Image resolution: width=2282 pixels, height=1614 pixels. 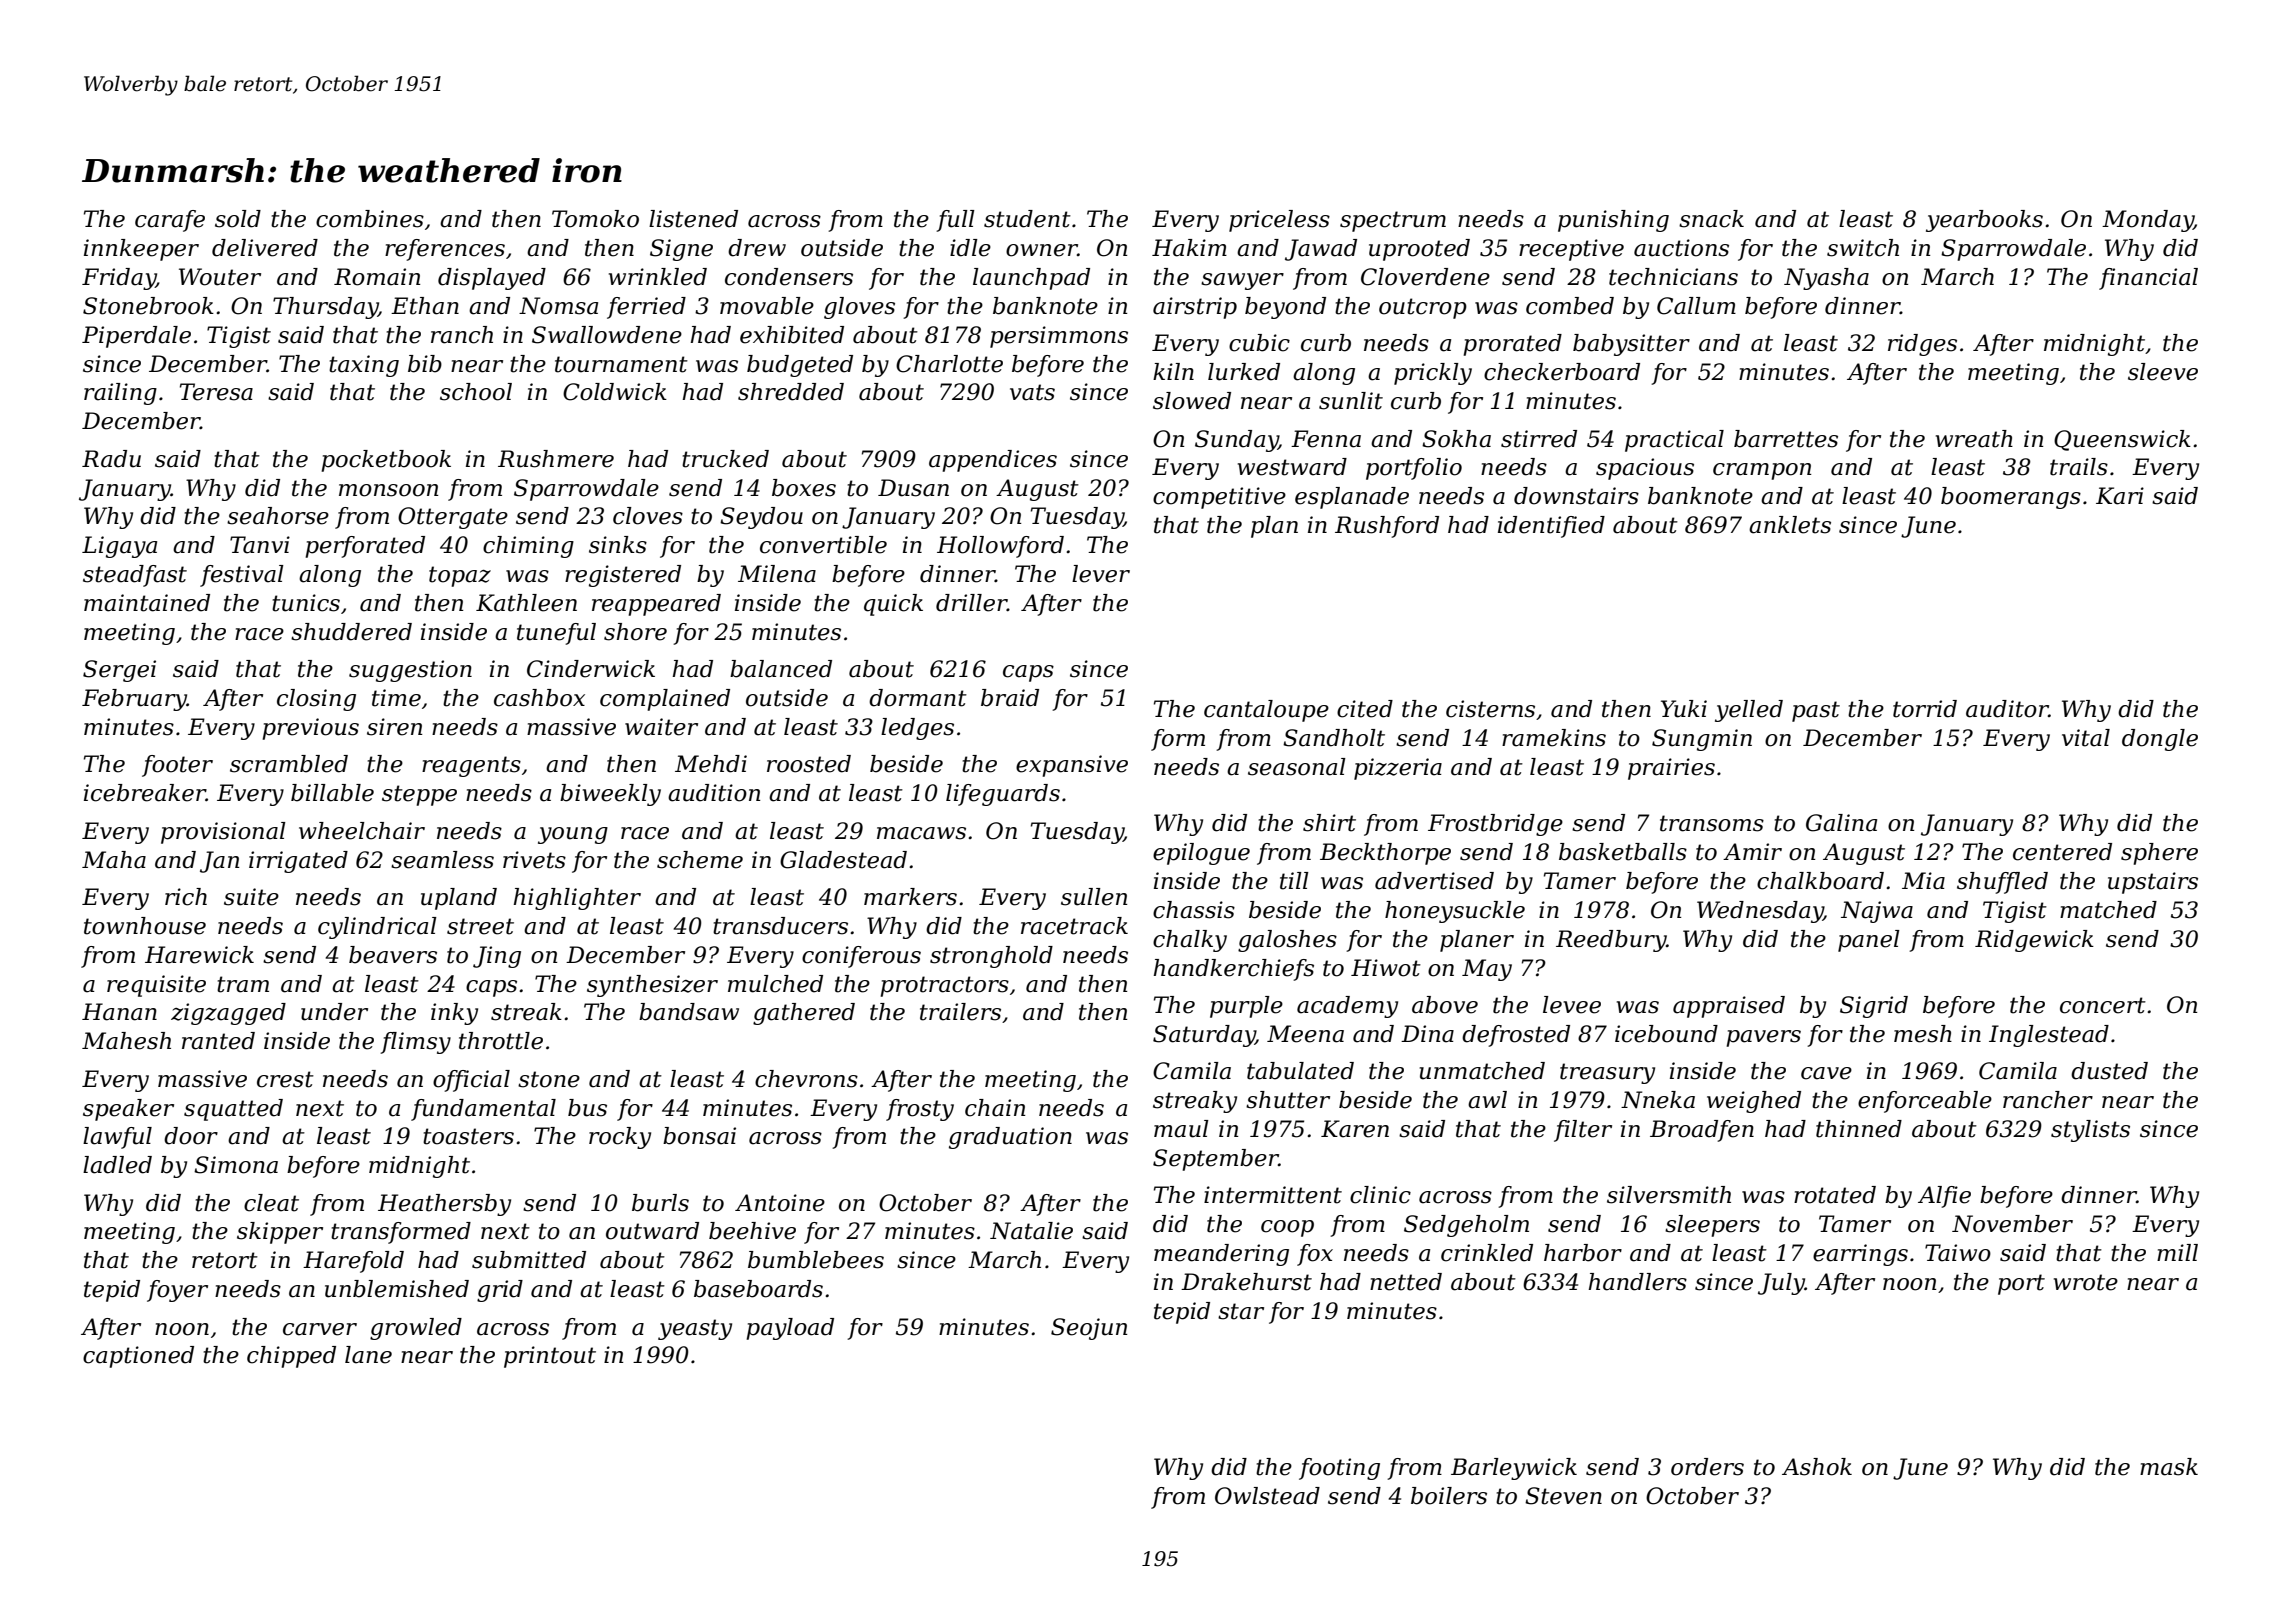 I want to click on skipper, so click(x=280, y=1233).
